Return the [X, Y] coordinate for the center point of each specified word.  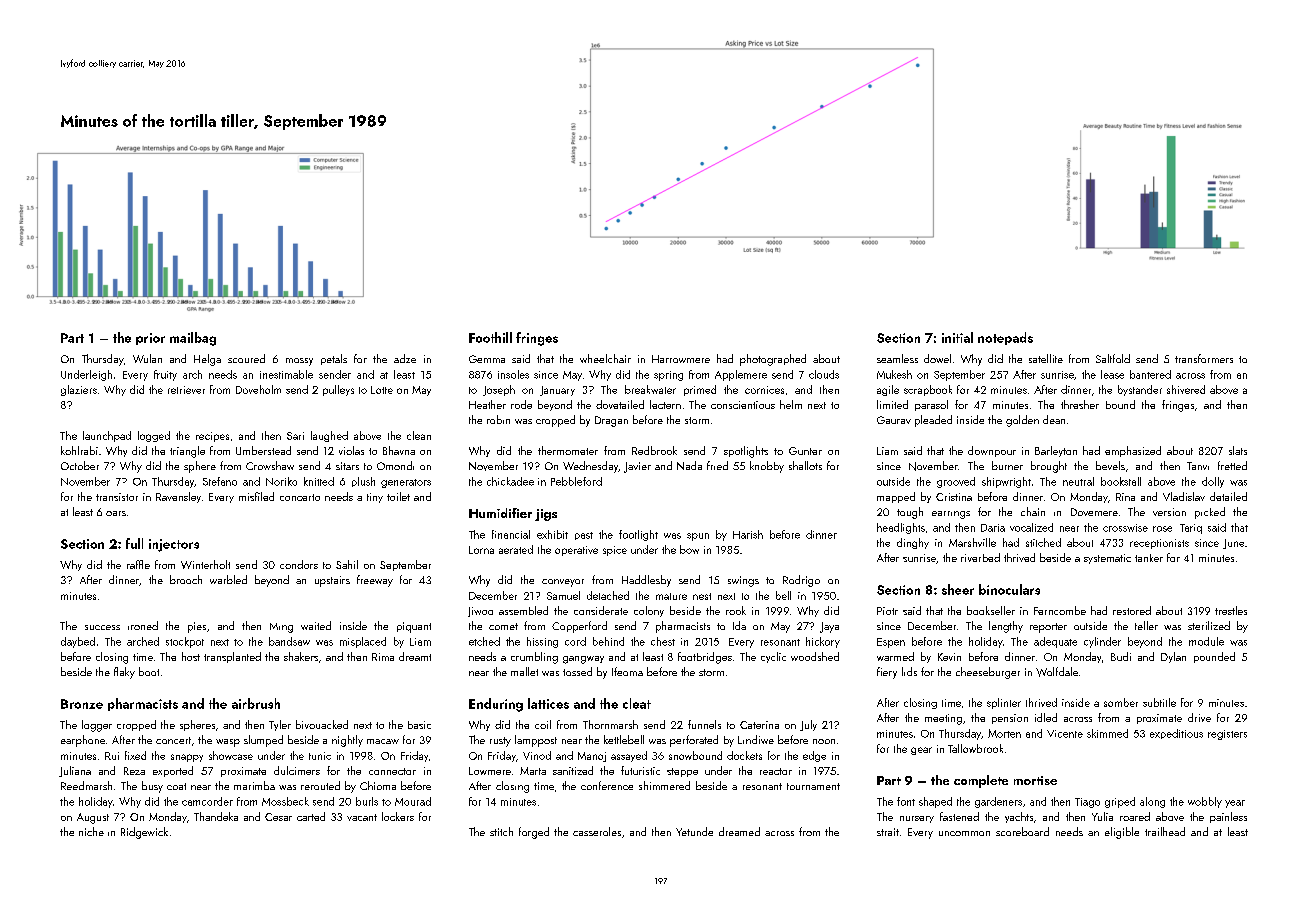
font [906, 801]
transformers [1204, 358]
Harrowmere [681, 359]
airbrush [256, 703]
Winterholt [205, 564]
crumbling [534, 658]
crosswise [1125, 528]
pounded [1214, 657]
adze [405, 358]
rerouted [320, 785]
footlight [638, 535]
